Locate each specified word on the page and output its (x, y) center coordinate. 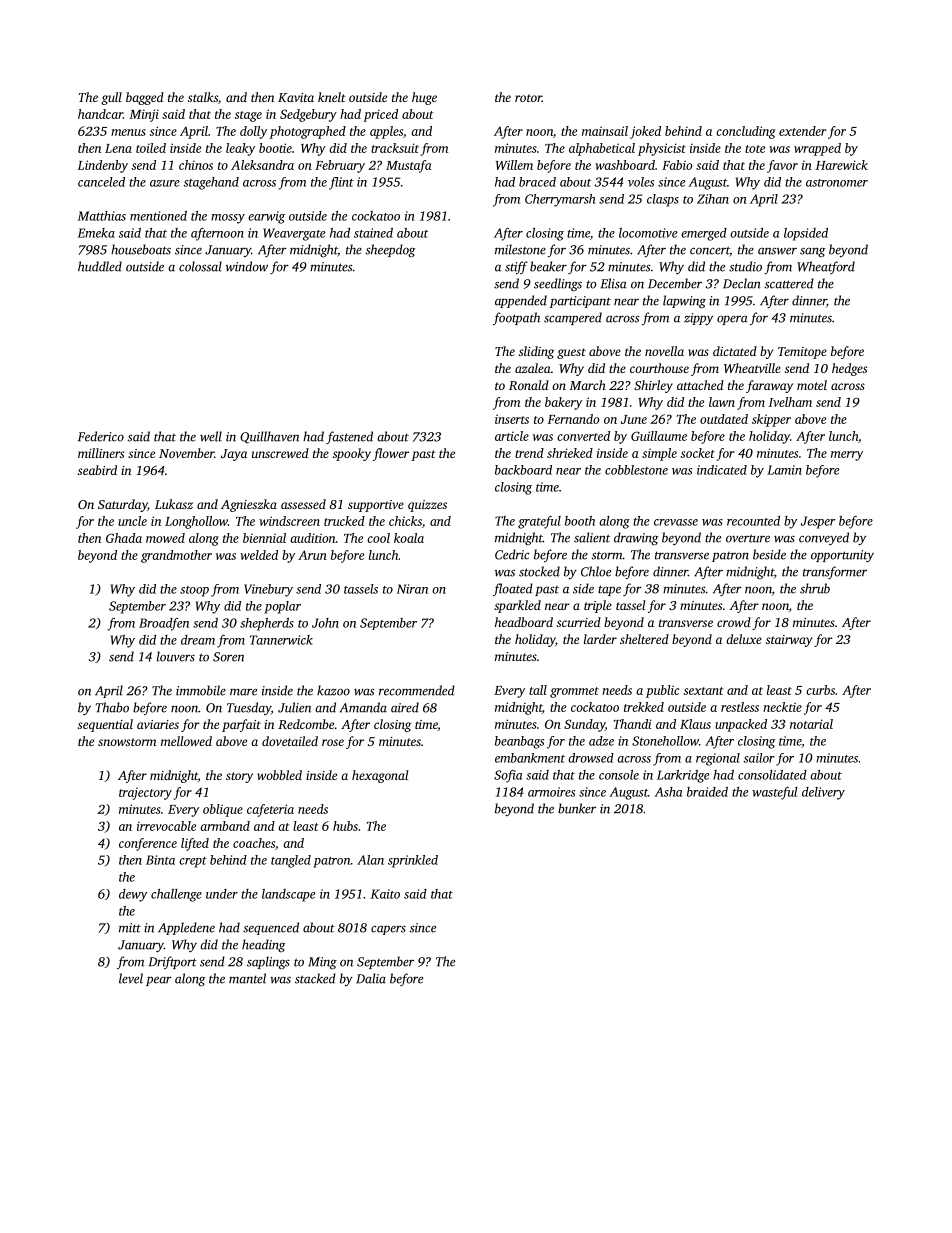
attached (700, 385)
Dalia (371, 978)
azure (165, 183)
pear (159, 981)
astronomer (837, 183)
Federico (101, 436)
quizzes (427, 506)
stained (373, 233)
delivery (823, 793)
